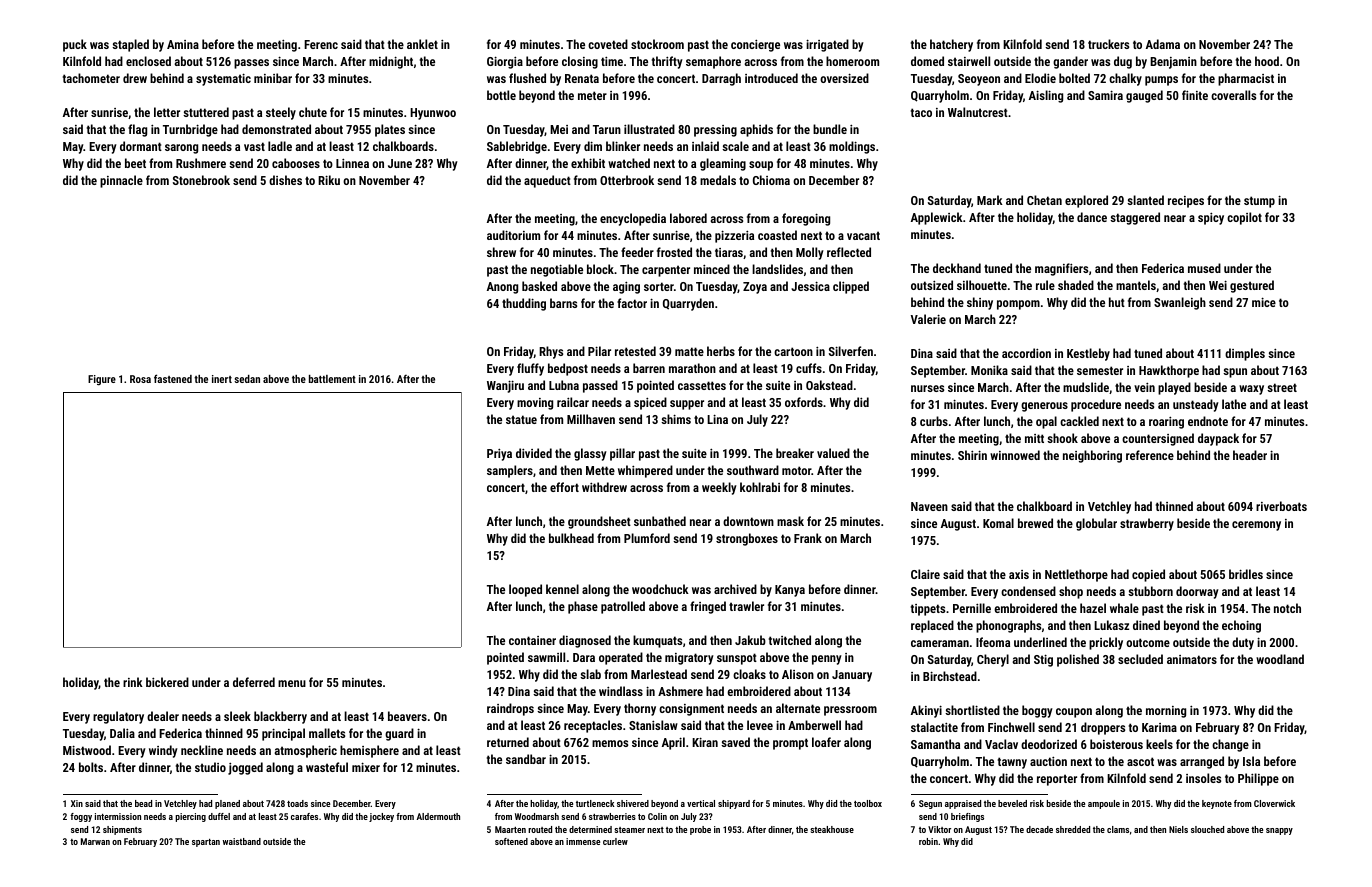 The width and height of the screenshot is (1372, 887). What do you see at coordinates (571, 538) in the screenshot?
I see `bulkhead` at bounding box center [571, 538].
